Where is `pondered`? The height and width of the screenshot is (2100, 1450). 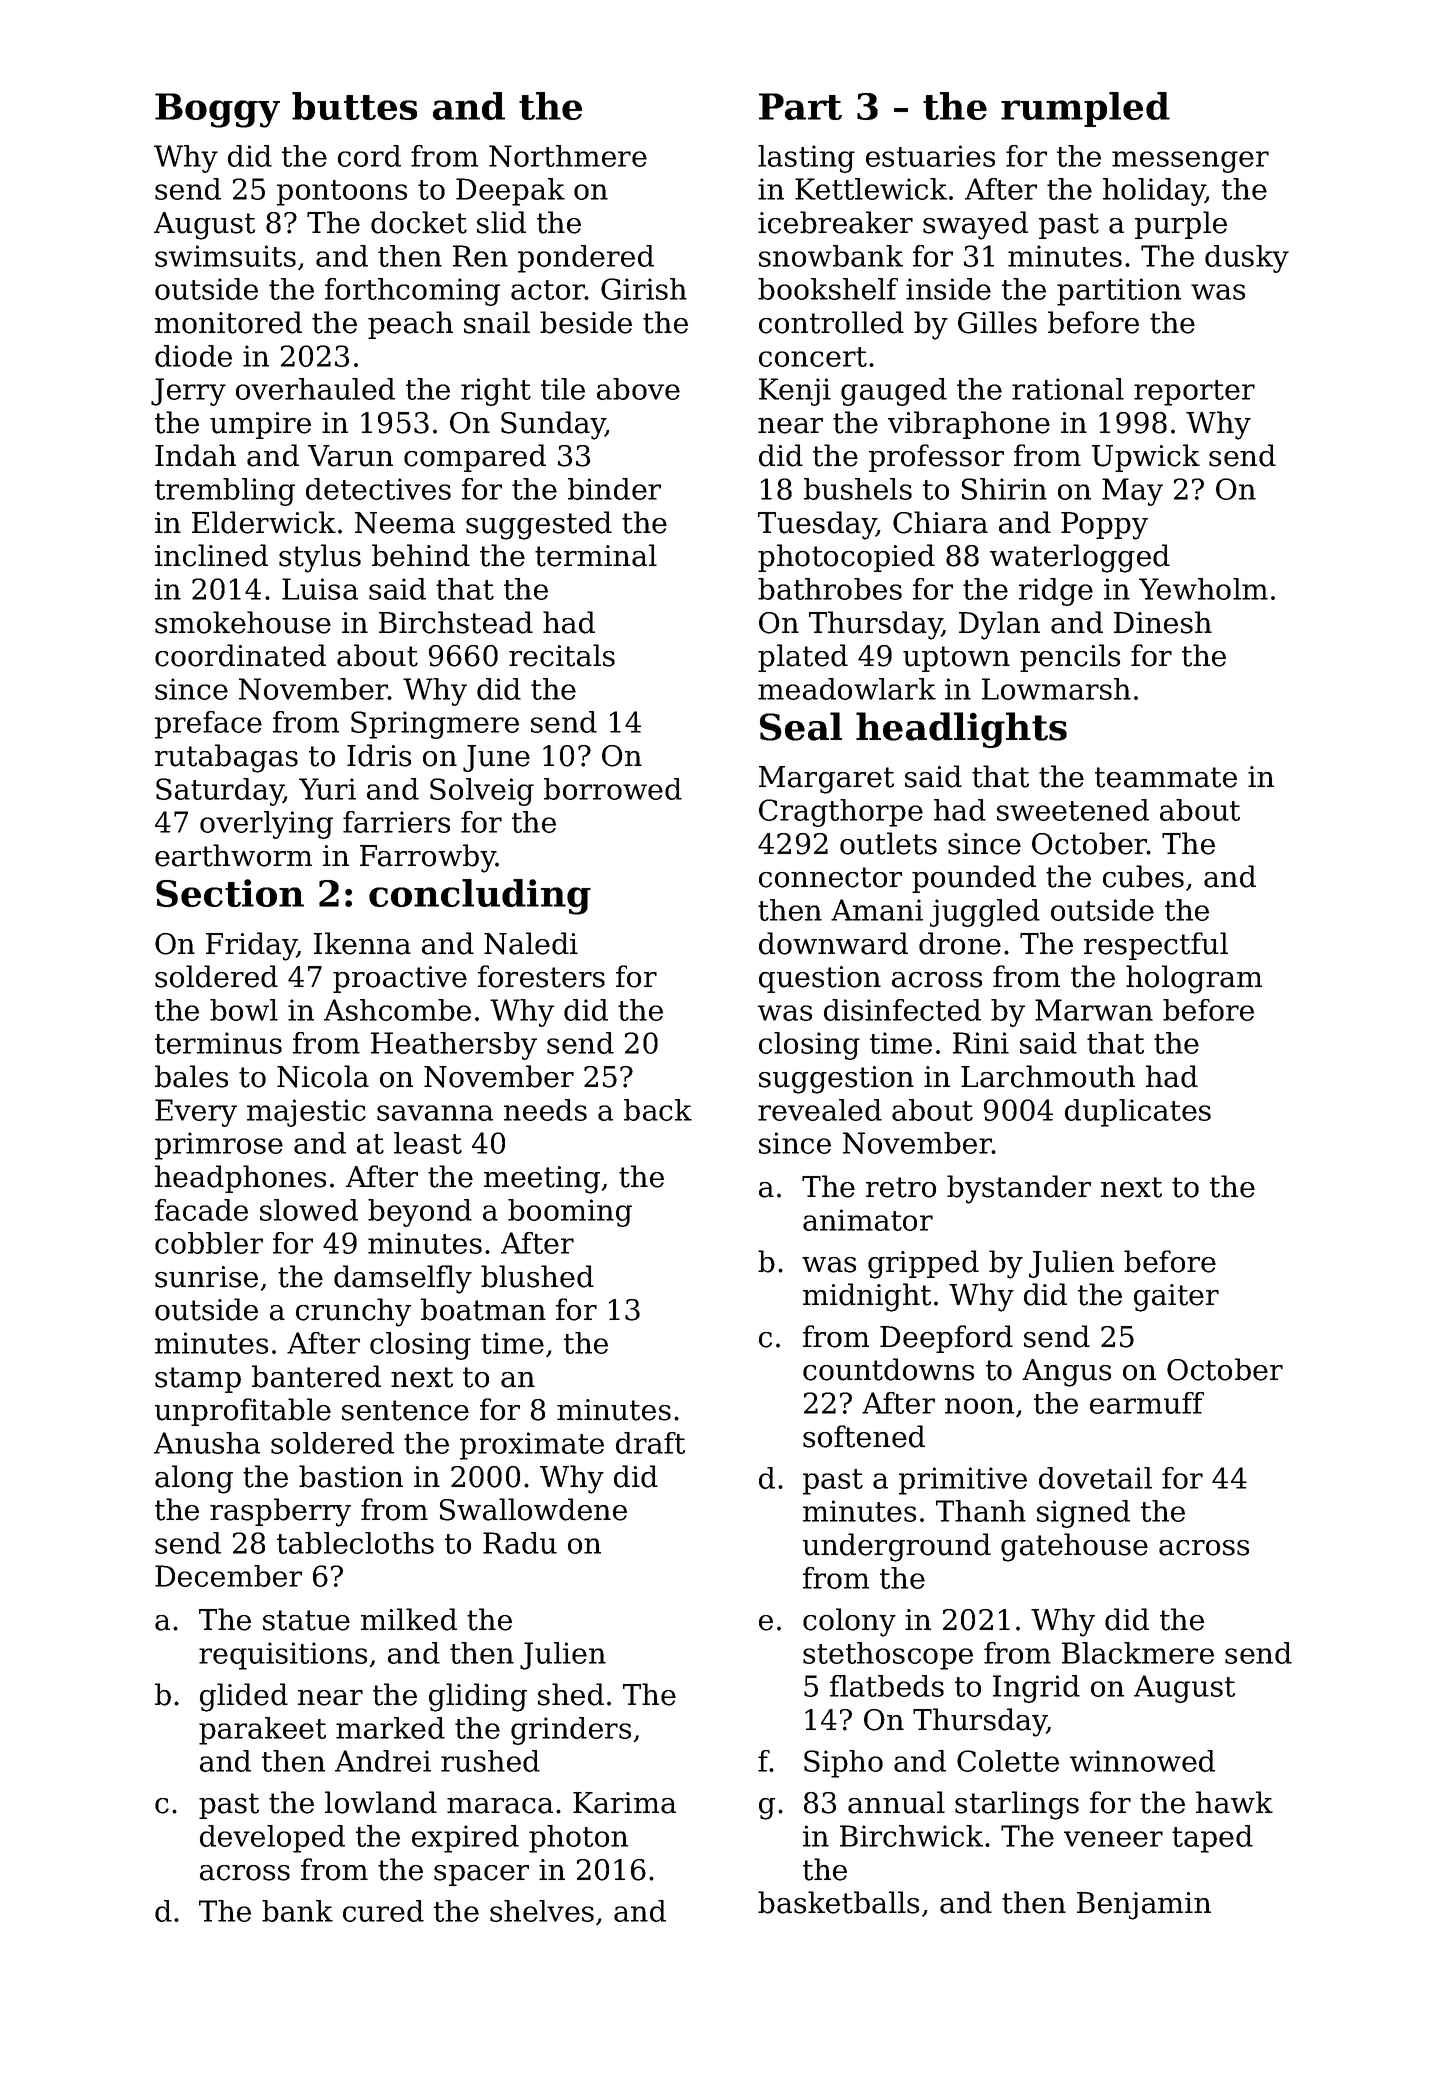 pondered is located at coordinates (586, 259).
